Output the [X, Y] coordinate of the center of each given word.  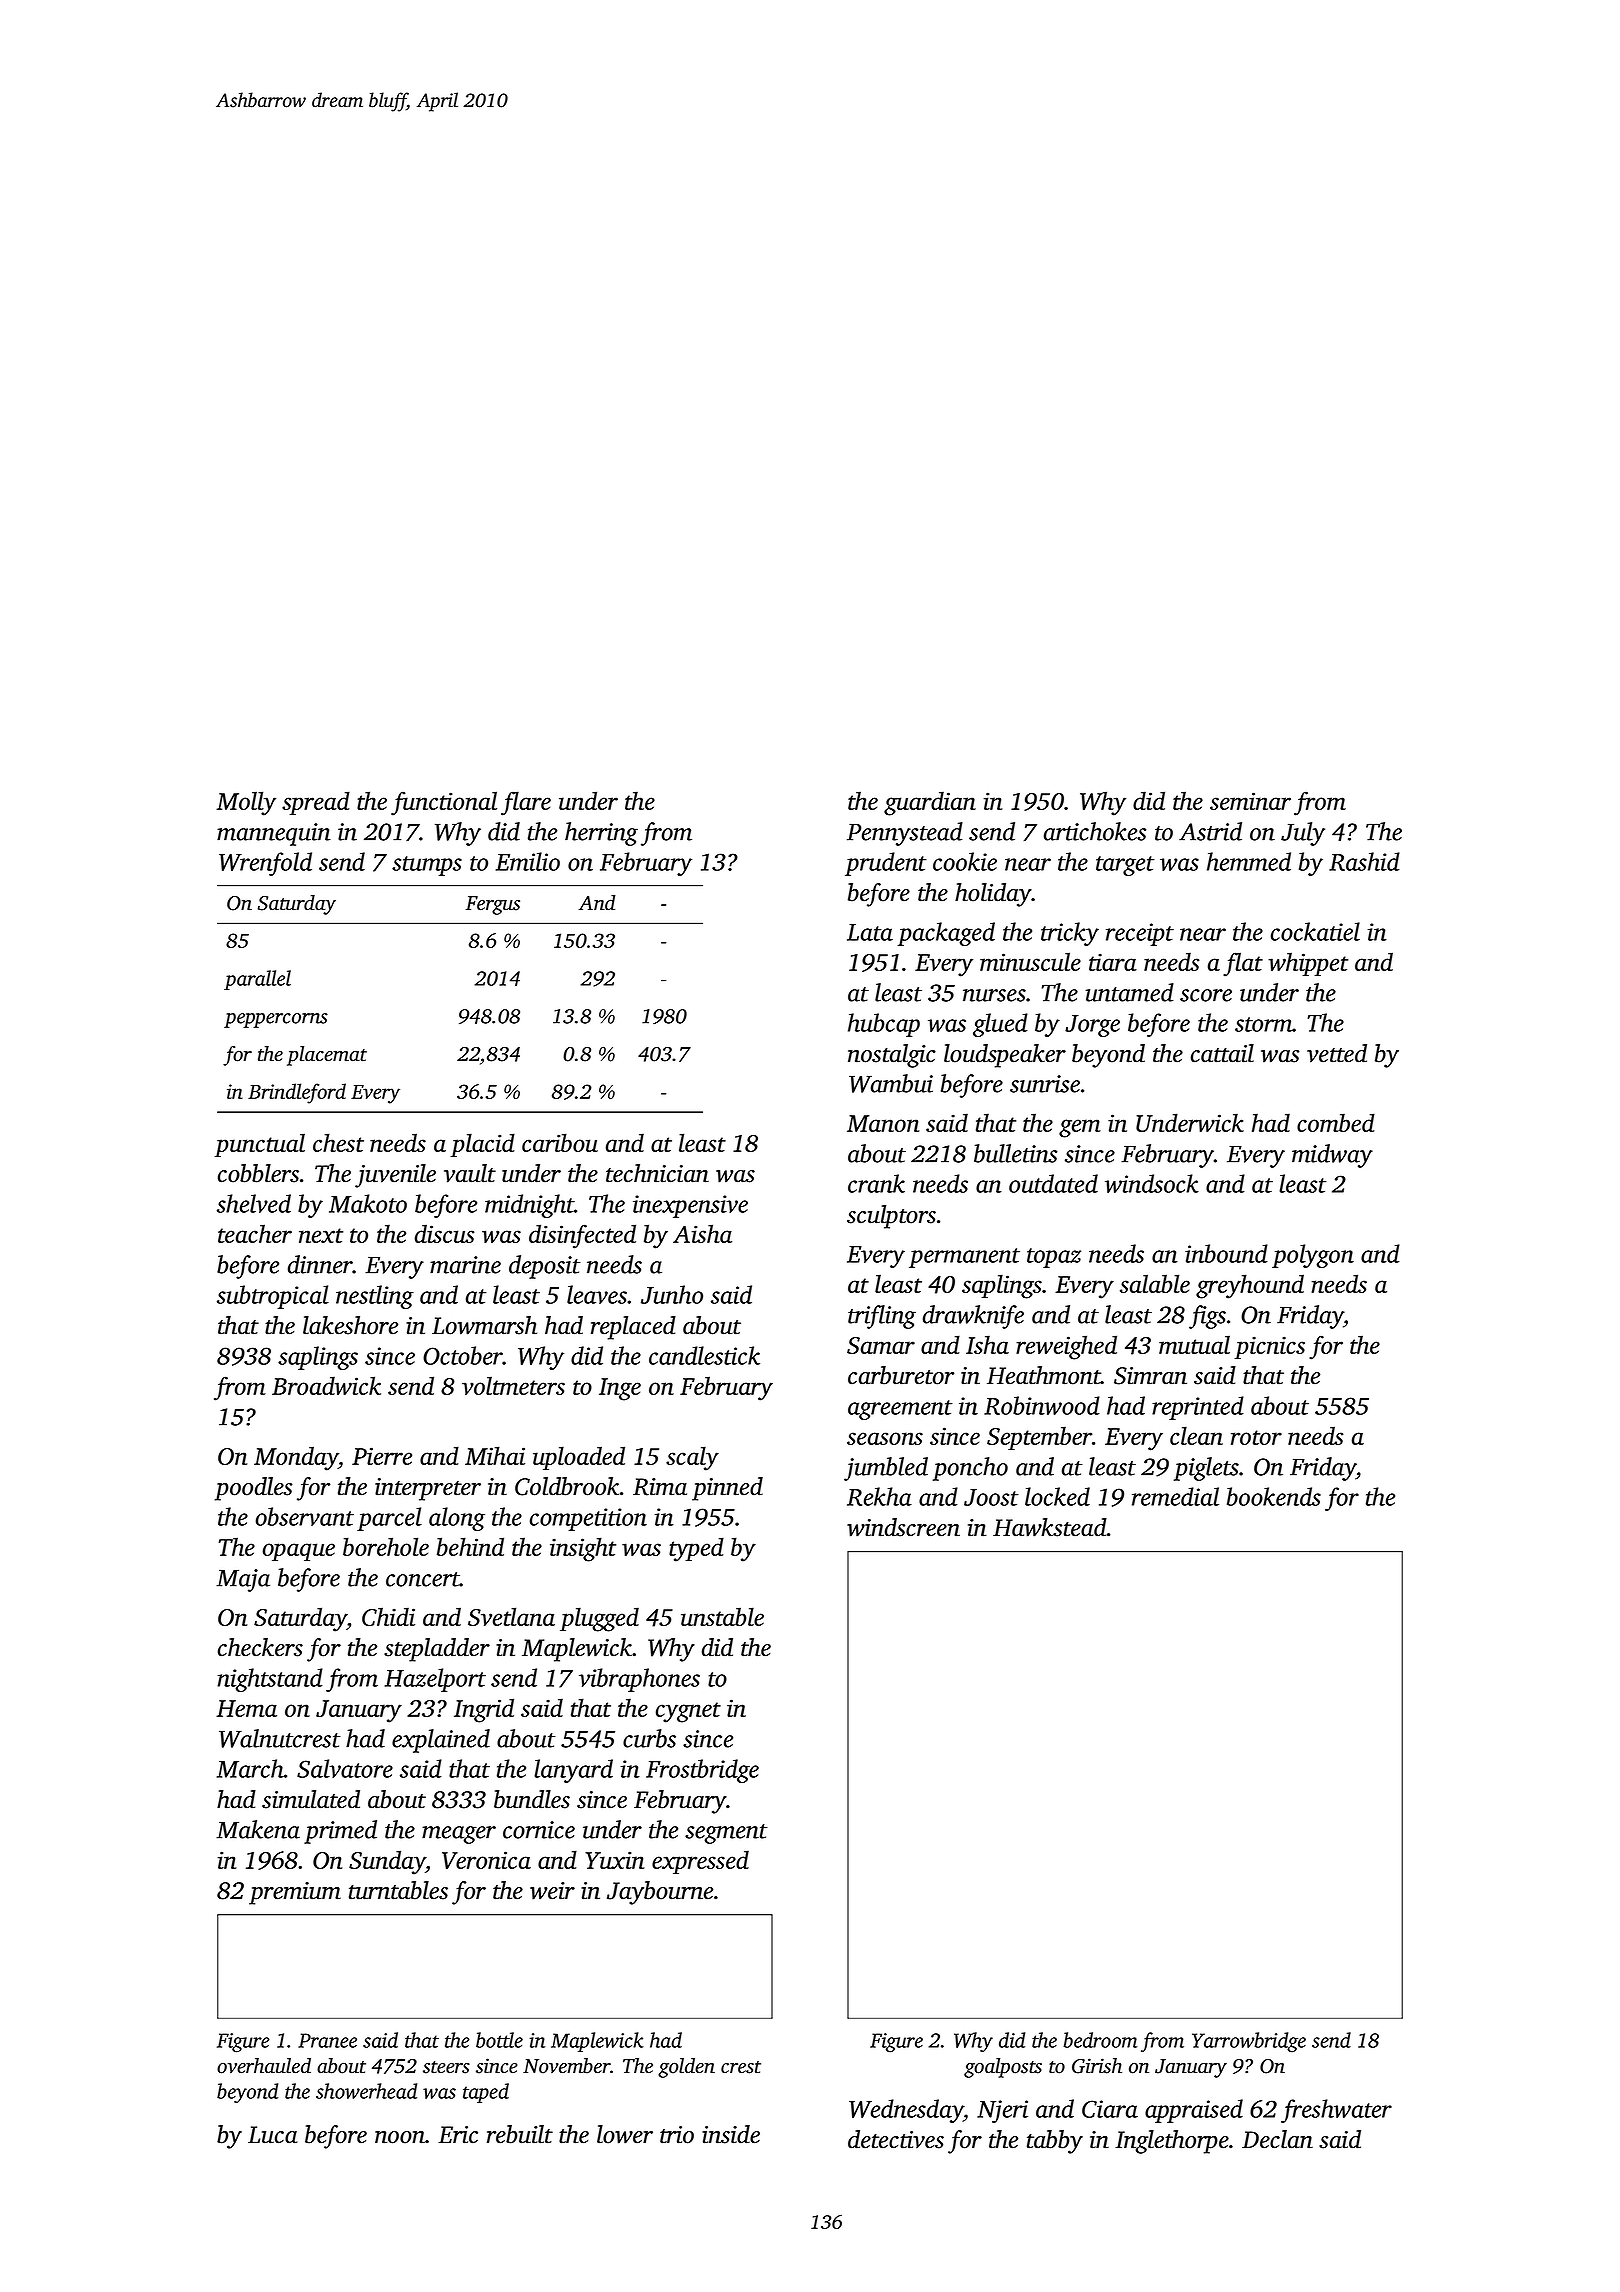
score [1206, 995]
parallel [257, 980]
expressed [700, 1862]
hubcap [884, 1025]
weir [552, 1891]
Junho [672, 1294]
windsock [1152, 1183]
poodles [254, 1489]
